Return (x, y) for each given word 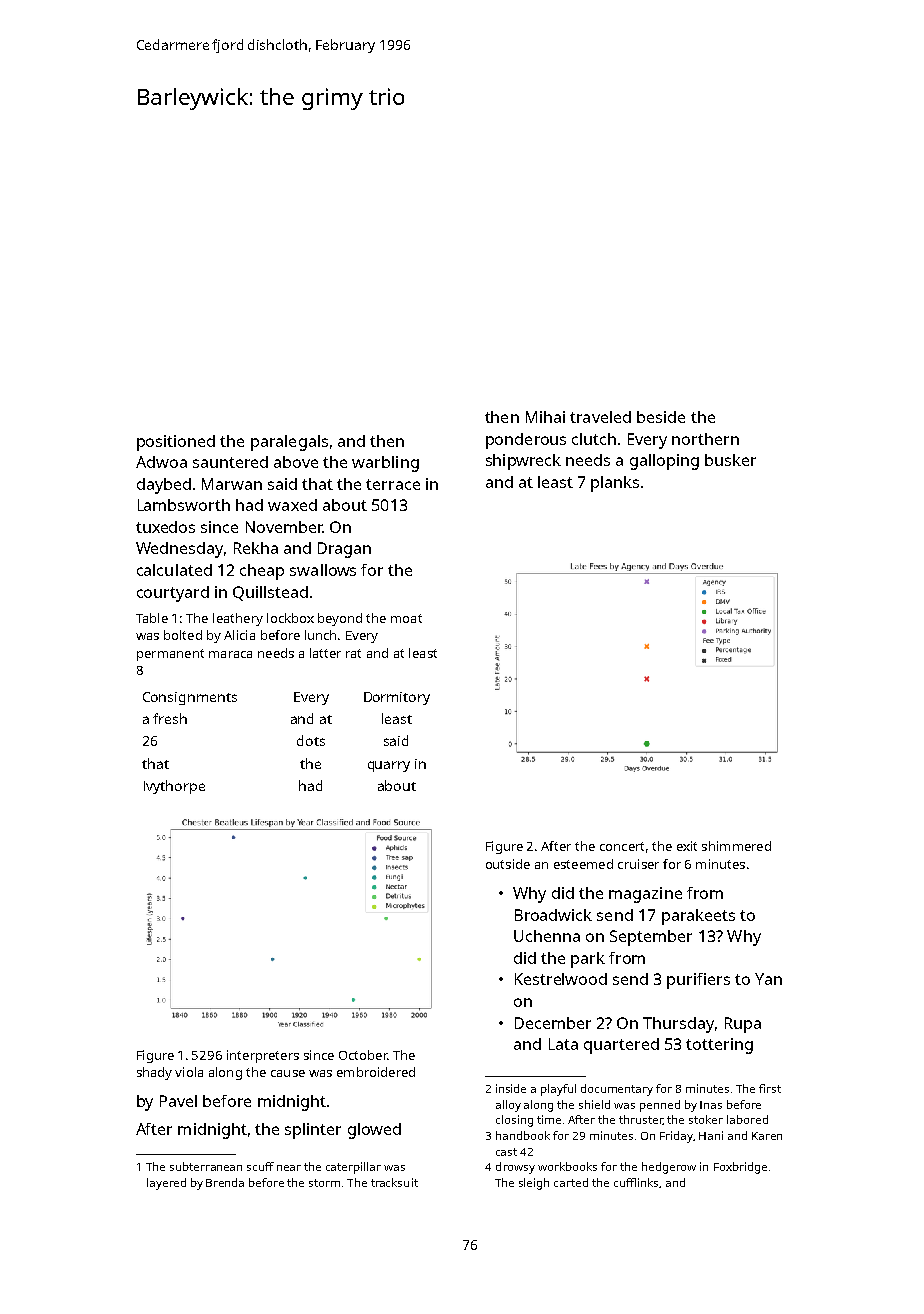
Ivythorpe (174, 787)
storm (324, 1183)
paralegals (289, 443)
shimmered (736, 846)
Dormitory (397, 698)
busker (730, 460)
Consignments (190, 698)
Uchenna (547, 936)
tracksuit (394, 1182)
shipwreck (523, 462)
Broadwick (553, 915)
